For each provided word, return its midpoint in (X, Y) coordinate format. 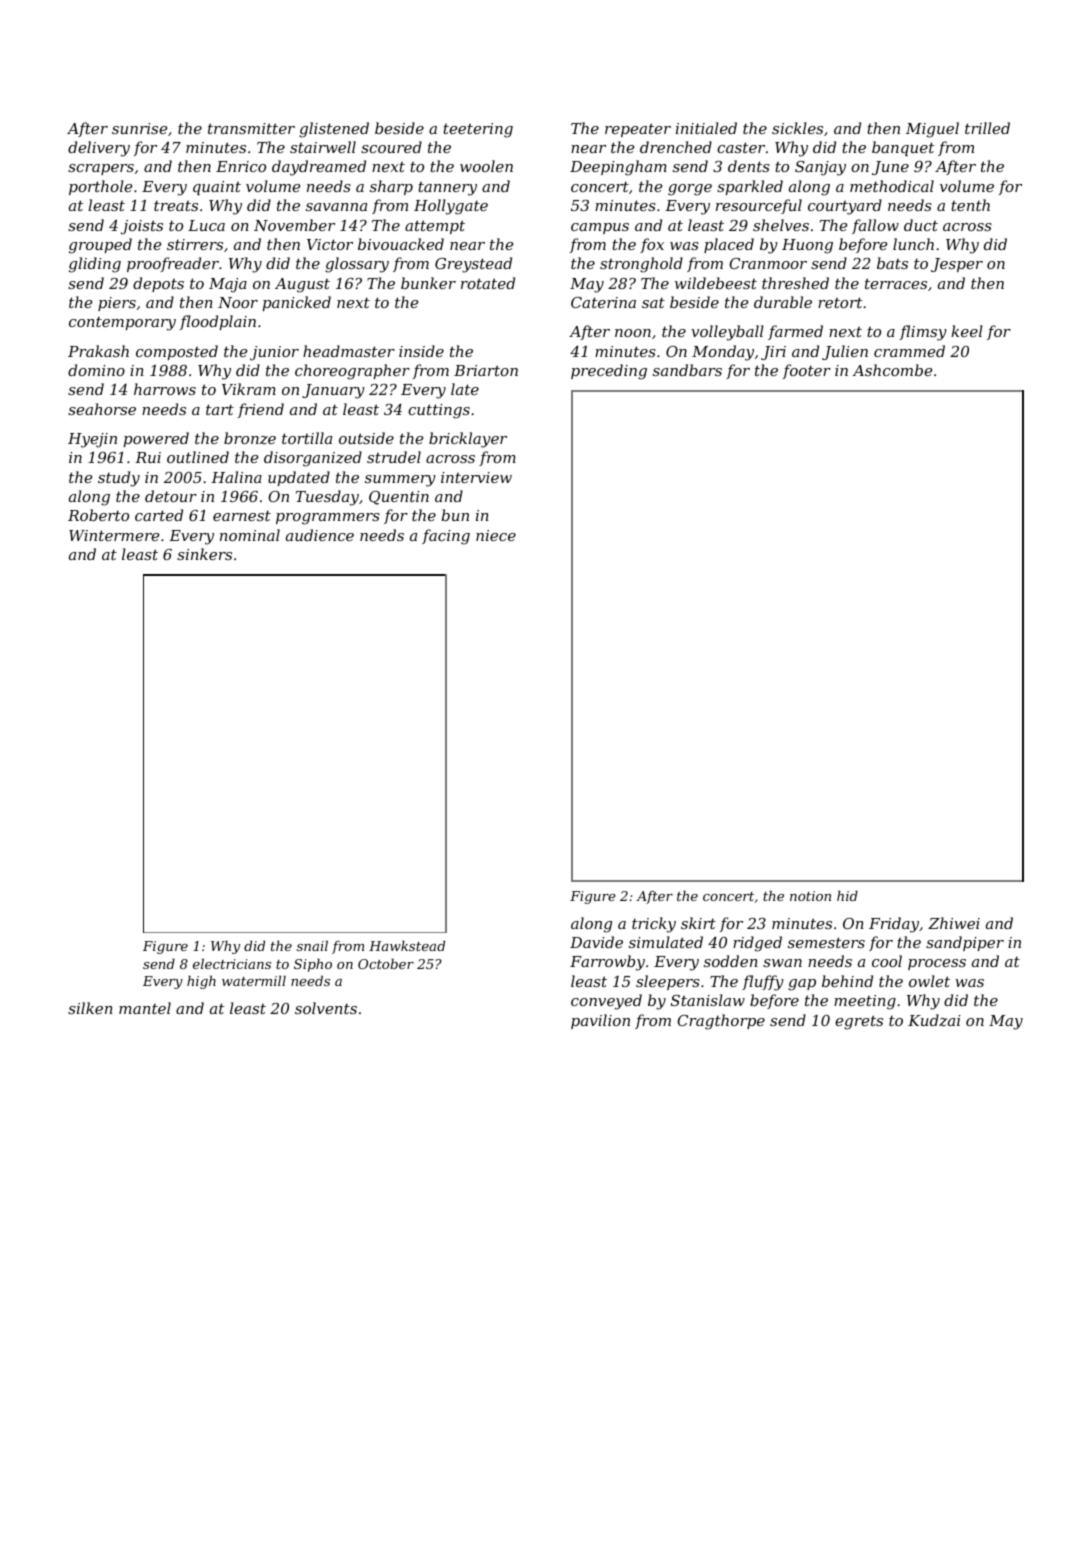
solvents (326, 1008)
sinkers (204, 554)
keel (967, 331)
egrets (859, 1022)
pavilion (600, 1021)
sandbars (687, 370)
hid (847, 896)
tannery (447, 189)
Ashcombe (892, 370)
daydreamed (319, 168)
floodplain (218, 322)
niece (496, 535)
